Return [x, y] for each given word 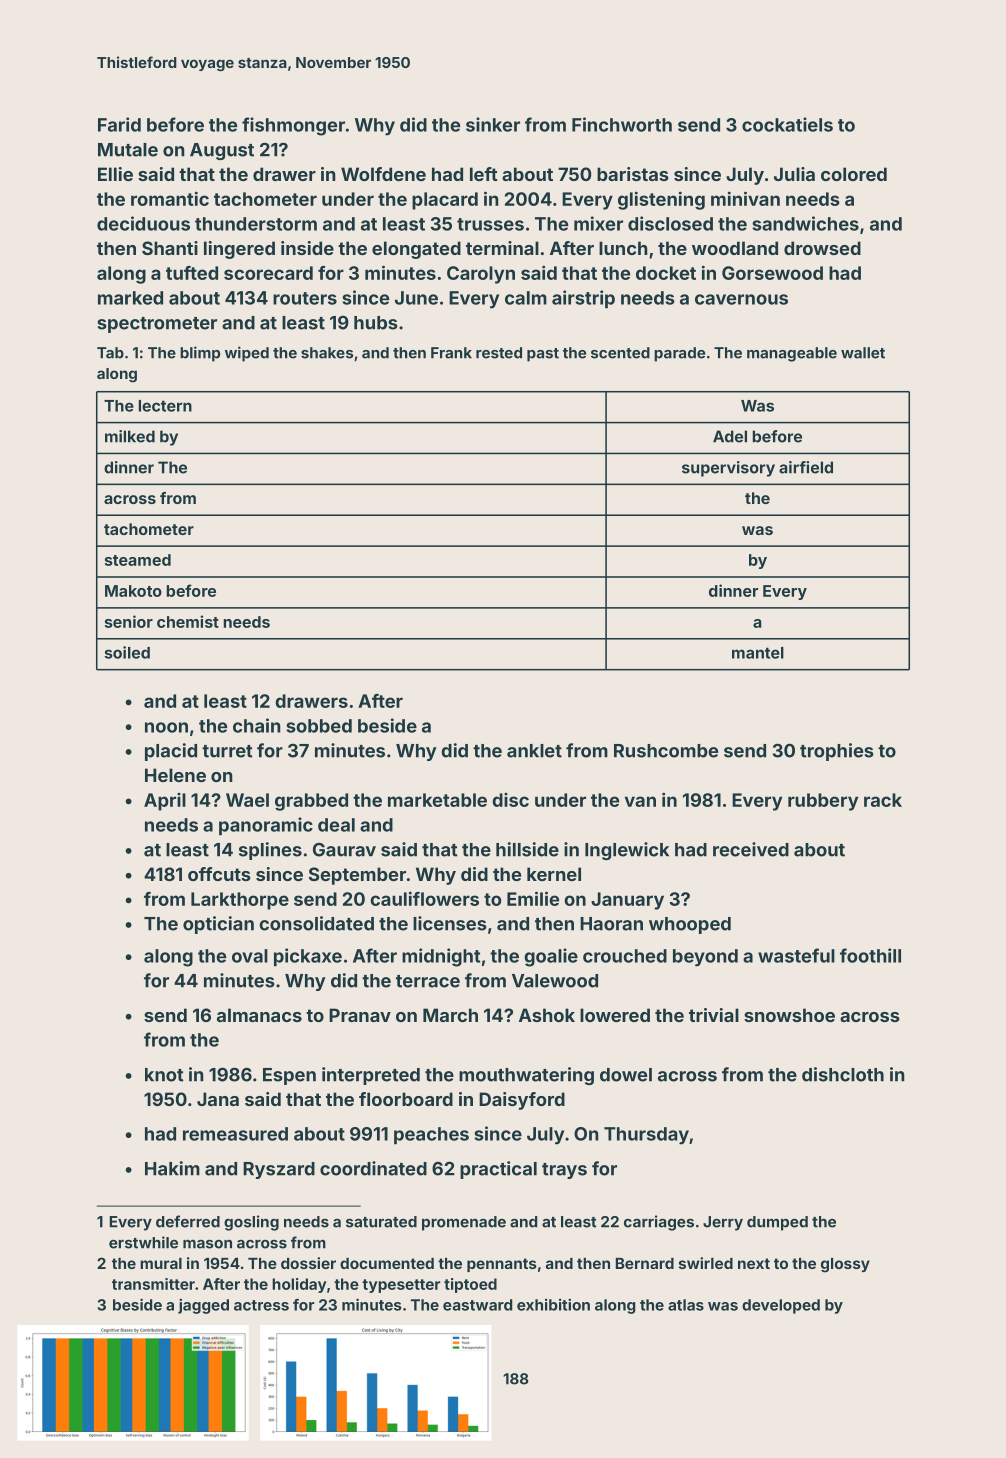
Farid [119, 124]
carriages [659, 1223]
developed [781, 1306]
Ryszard [279, 1170]
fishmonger [293, 126]
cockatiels [787, 124]
